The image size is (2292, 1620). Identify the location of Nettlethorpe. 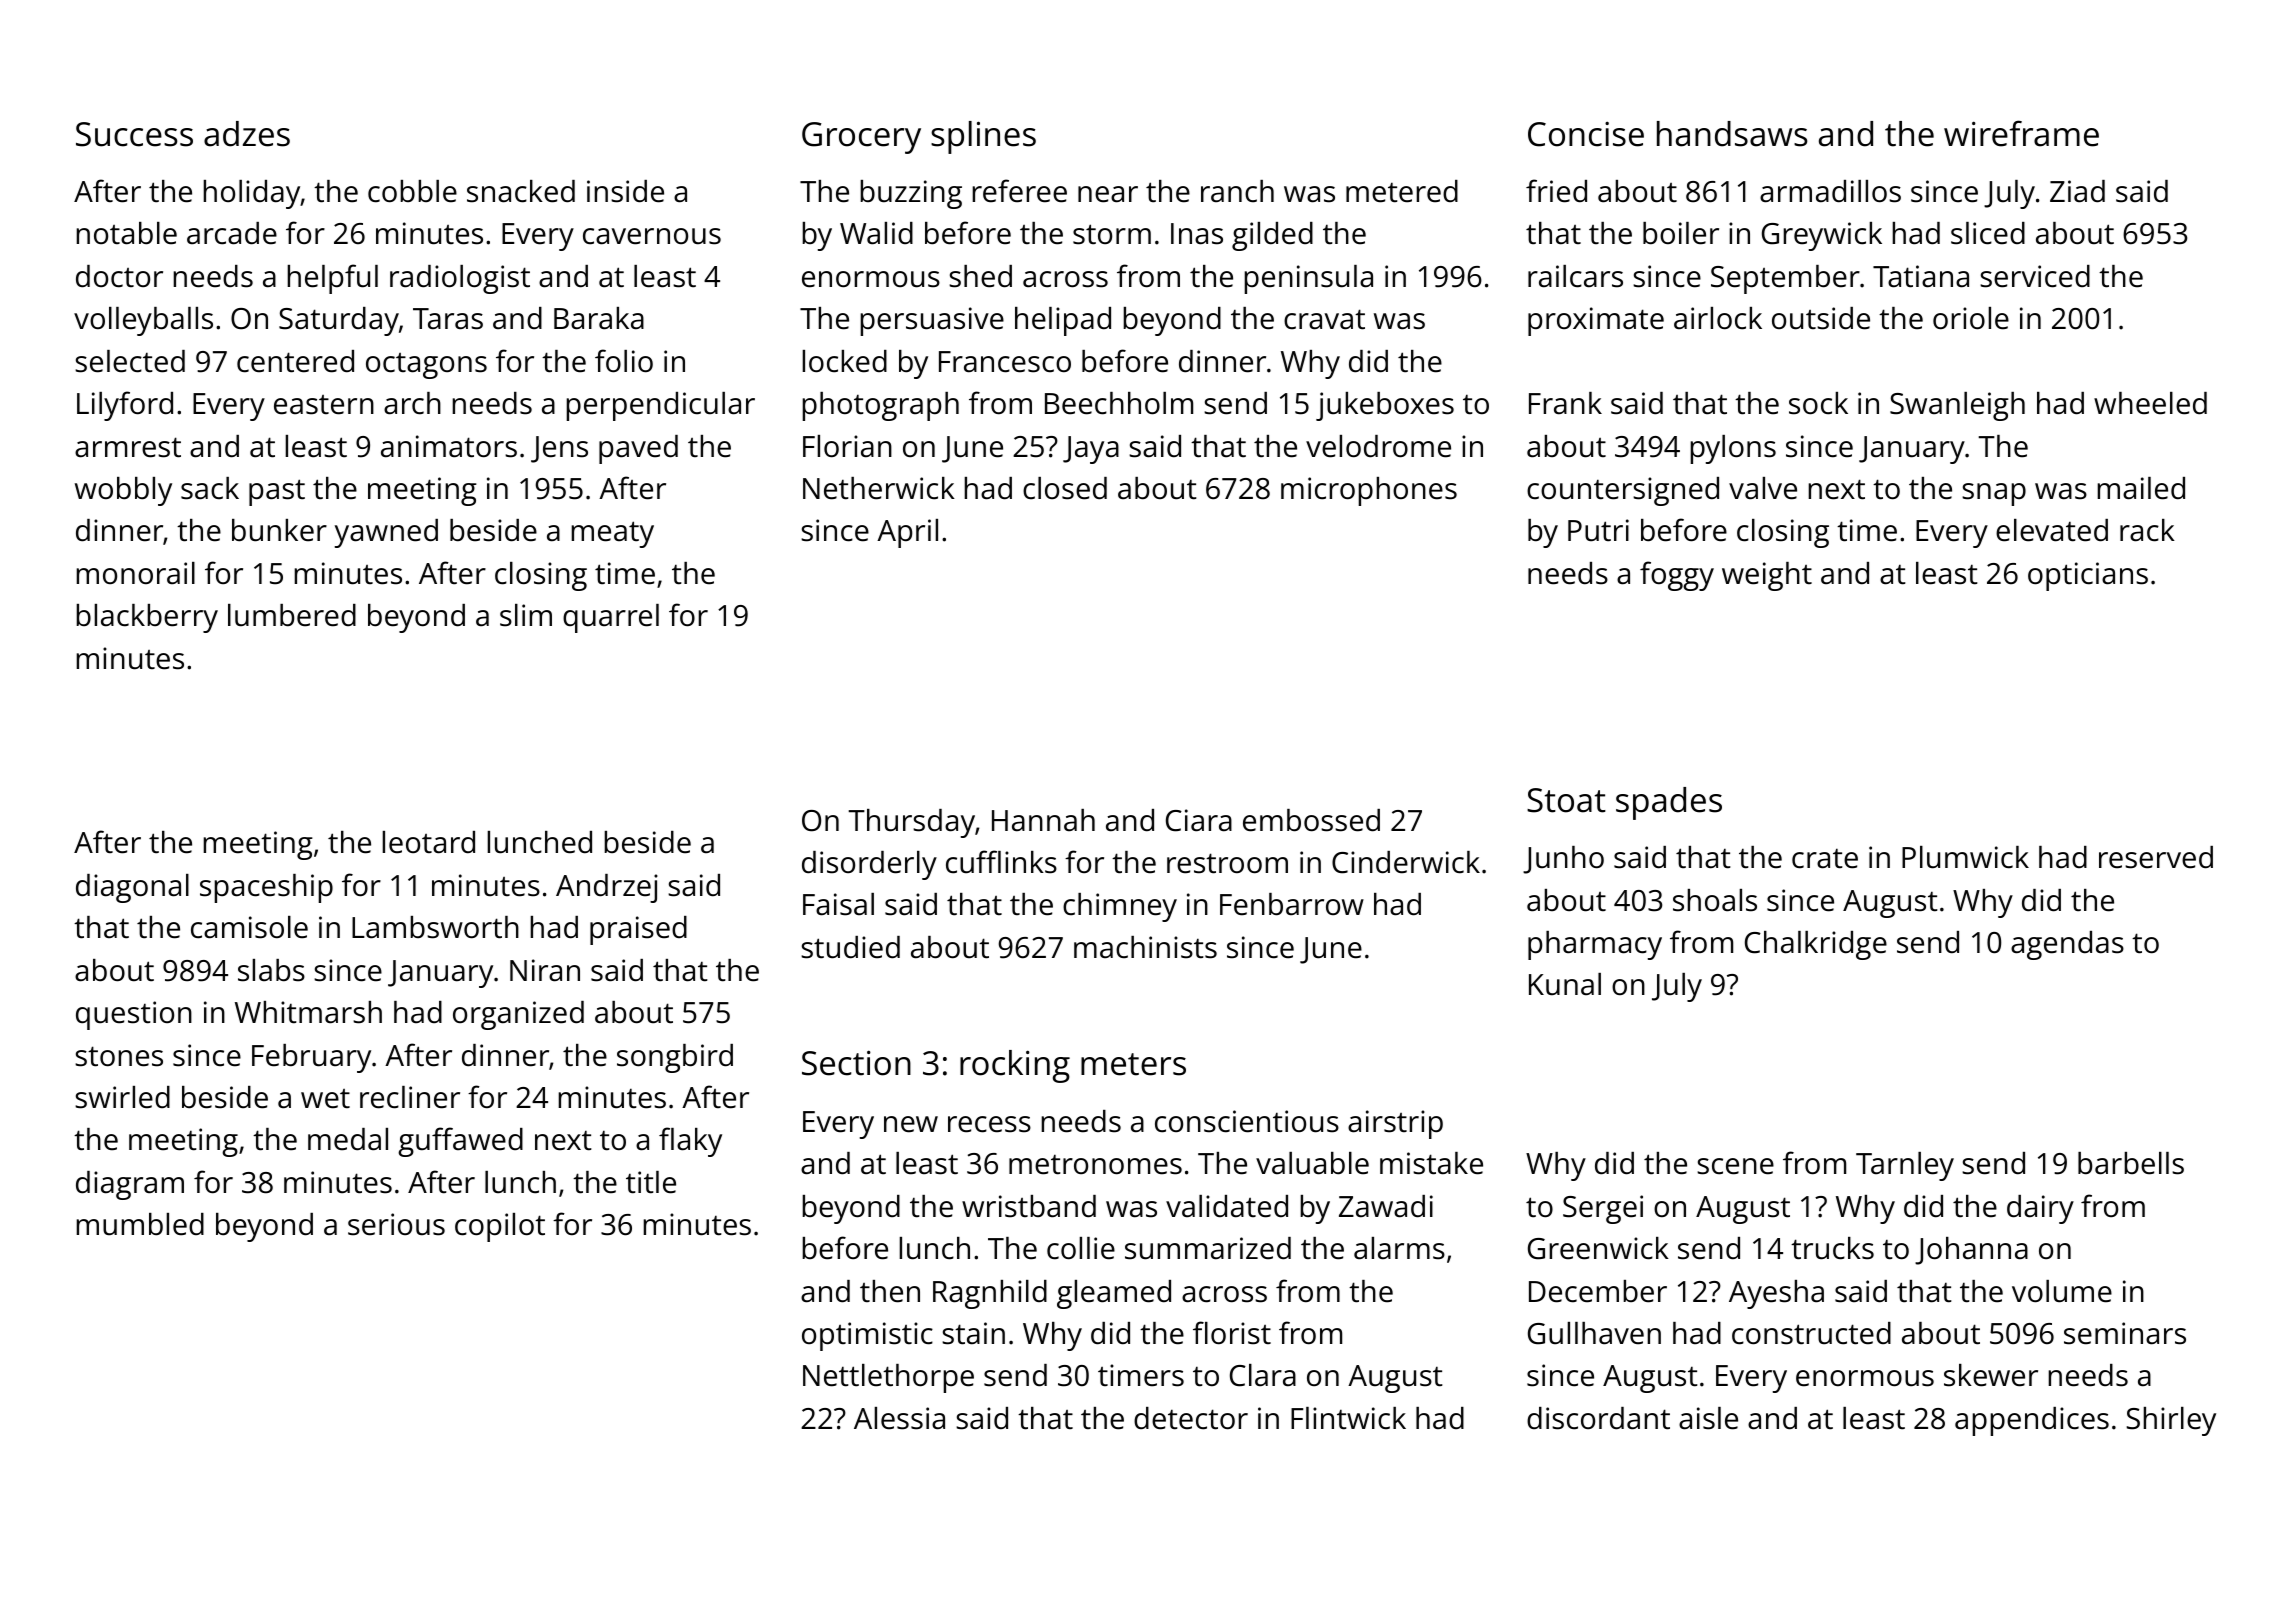
(888, 1378).
